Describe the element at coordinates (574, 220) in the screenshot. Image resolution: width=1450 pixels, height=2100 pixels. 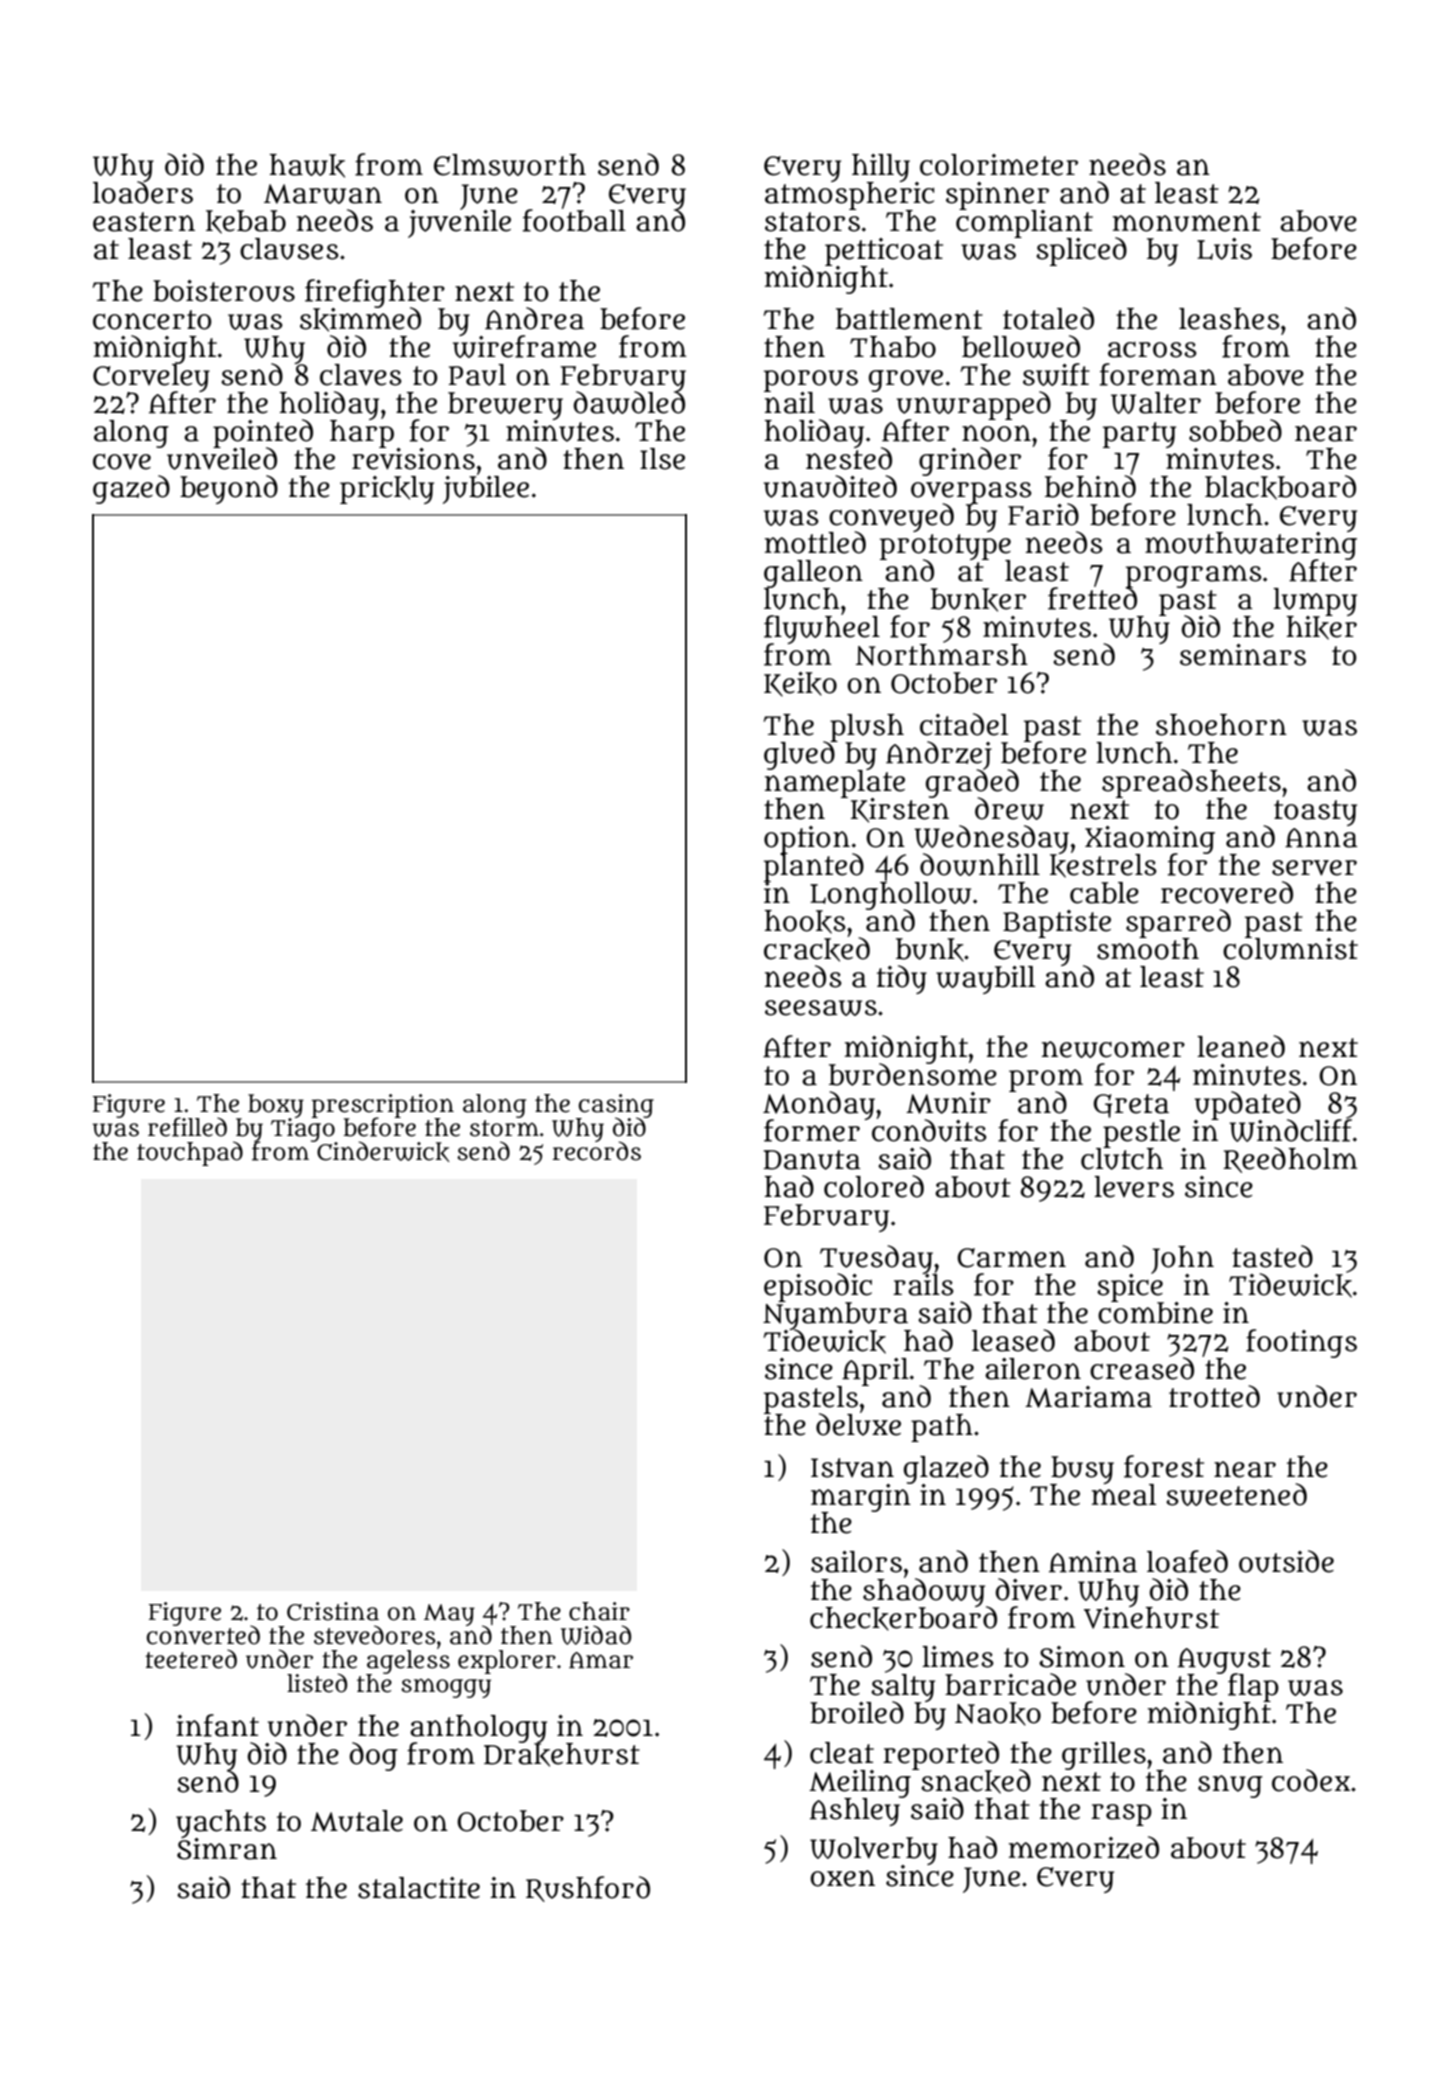
I see `football` at that location.
